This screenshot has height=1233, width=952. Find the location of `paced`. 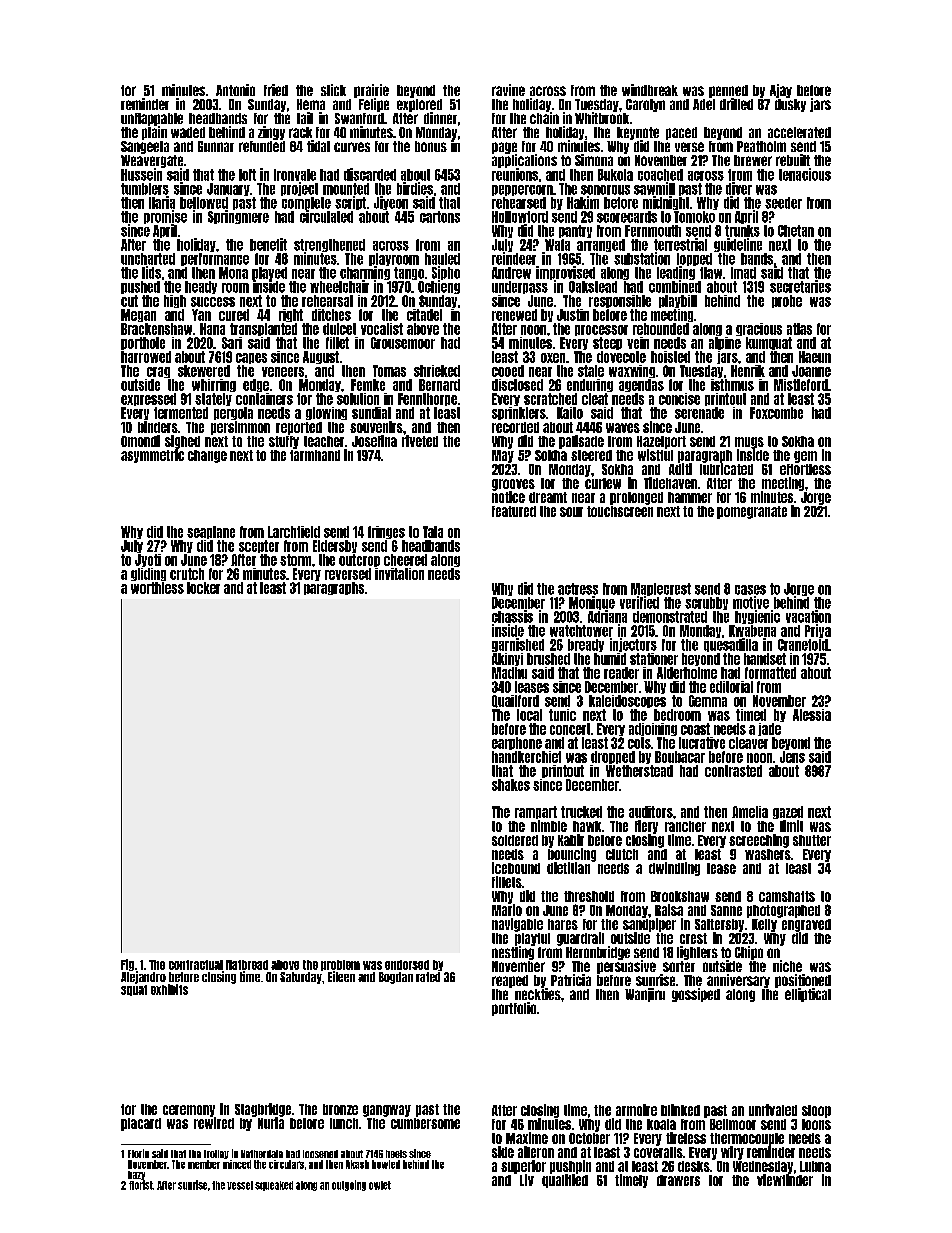

paced is located at coordinates (681, 133).
